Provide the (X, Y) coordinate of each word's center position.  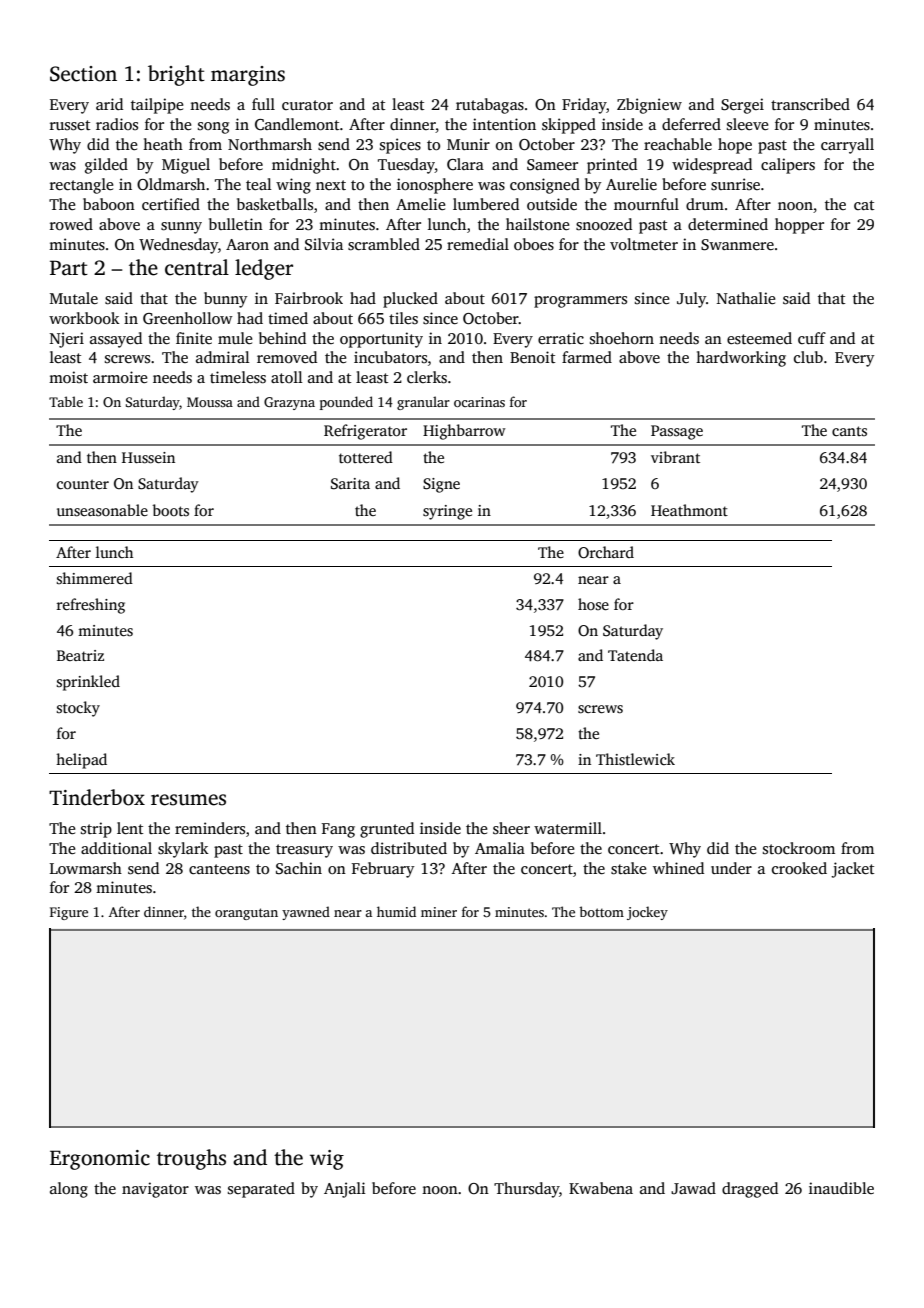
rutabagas (490, 106)
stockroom (799, 848)
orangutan (246, 914)
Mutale (74, 298)
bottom (601, 911)
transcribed (810, 104)
